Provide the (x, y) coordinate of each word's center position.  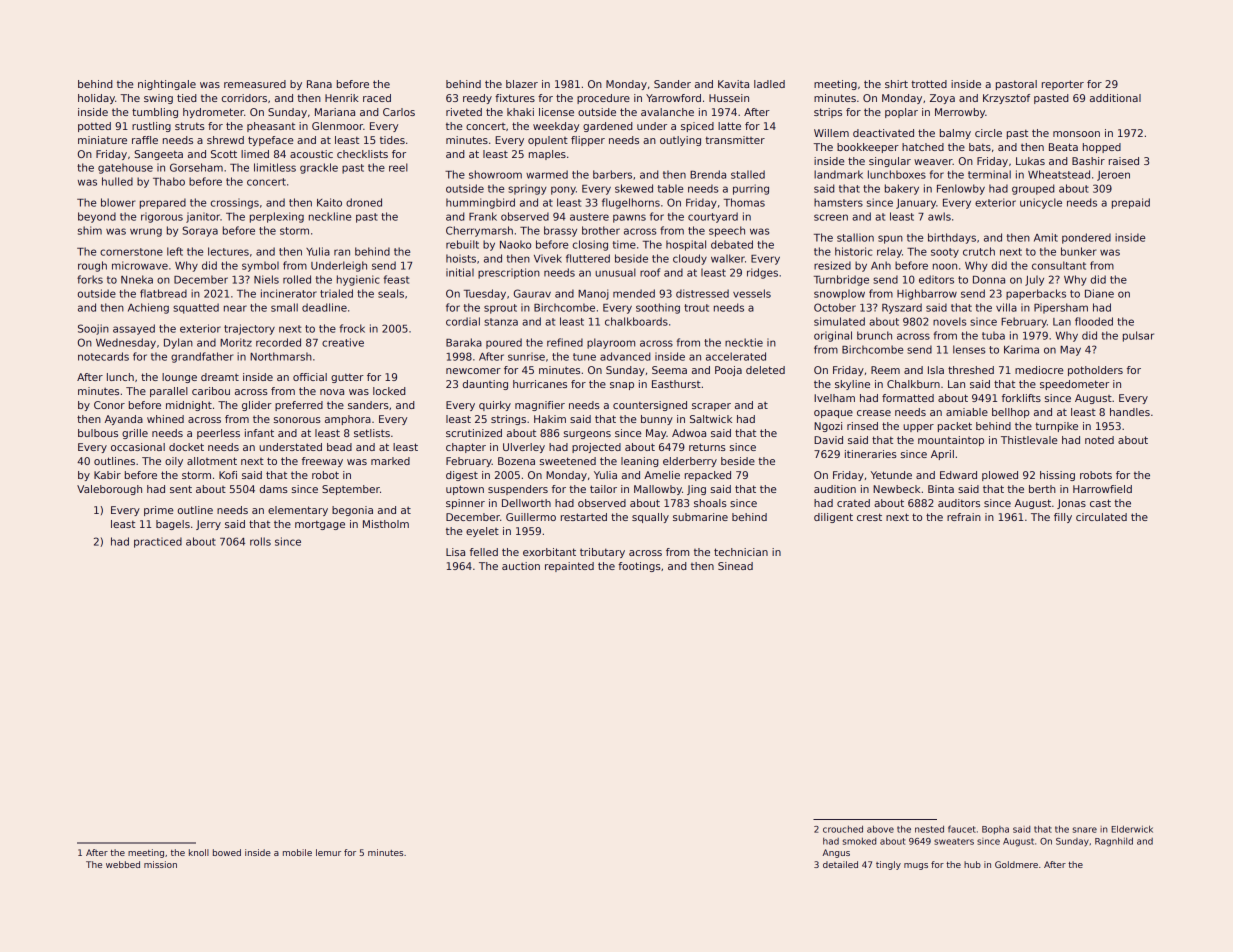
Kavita (733, 84)
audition (835, 489)
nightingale (167, 85)
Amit (1046, 237)
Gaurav (532, 293)
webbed (123, 864)
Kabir (107, 475)
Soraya (200, 231)
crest (869, 517)
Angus (836, 853)
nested (929, 829)
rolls (260, 541)
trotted (929, 84)
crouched (843, 829)
